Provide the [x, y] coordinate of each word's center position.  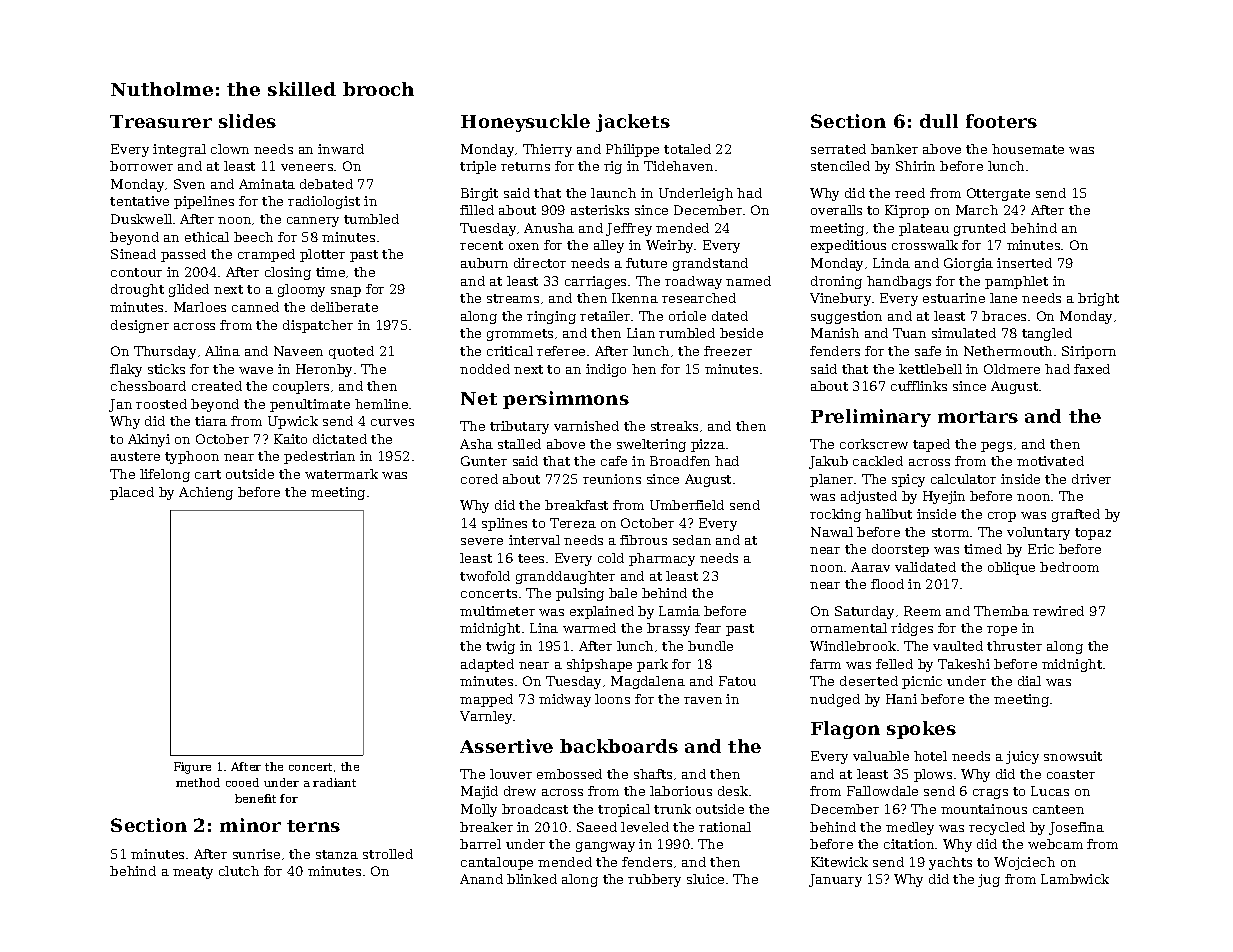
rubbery [654, 880]
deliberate [344, 307]
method [198, 782]
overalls [836, 210]
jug [989, 880]
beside [741, 333]
